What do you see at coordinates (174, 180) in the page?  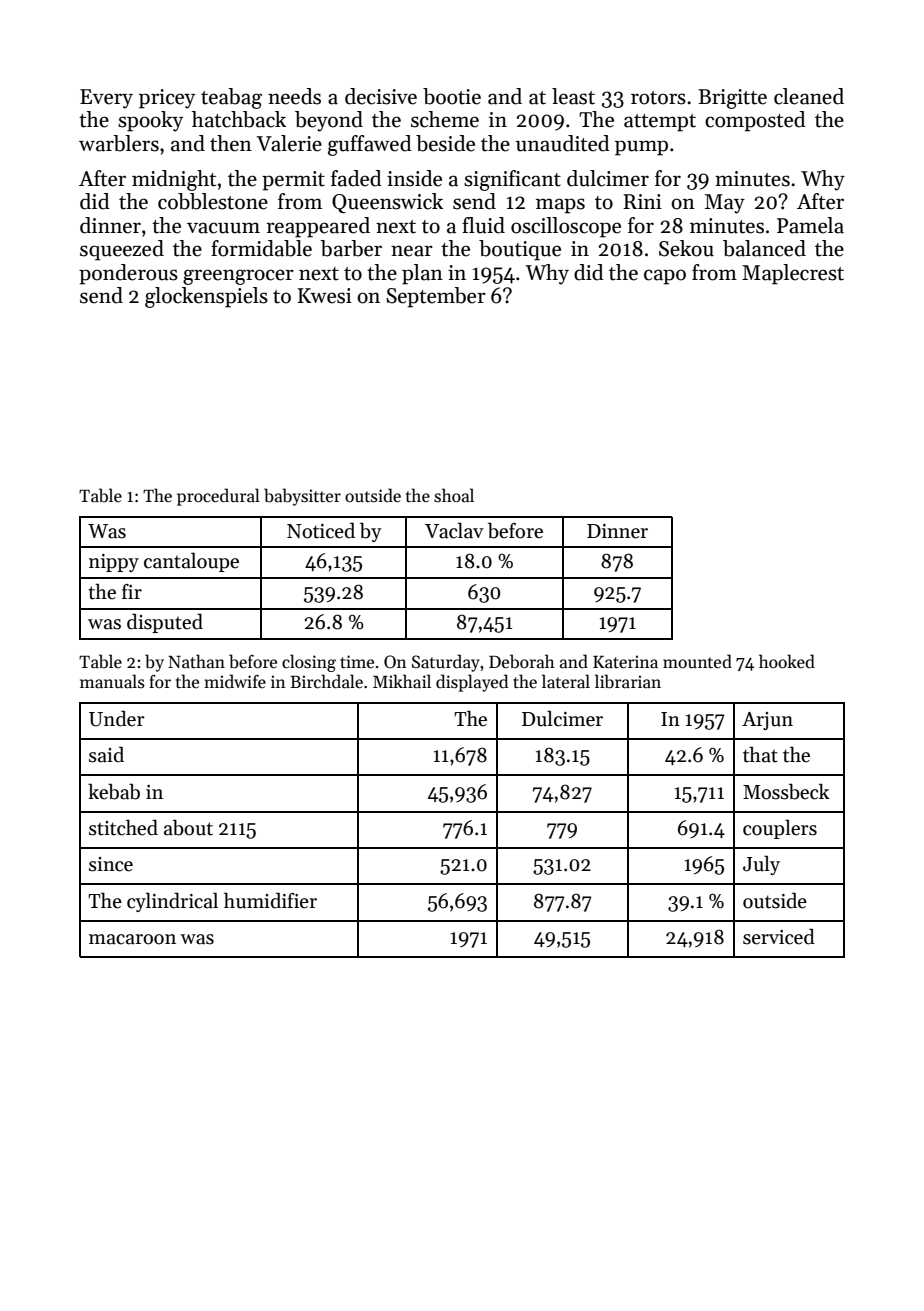 I see `midnight` at bounding box center [174, 180].
